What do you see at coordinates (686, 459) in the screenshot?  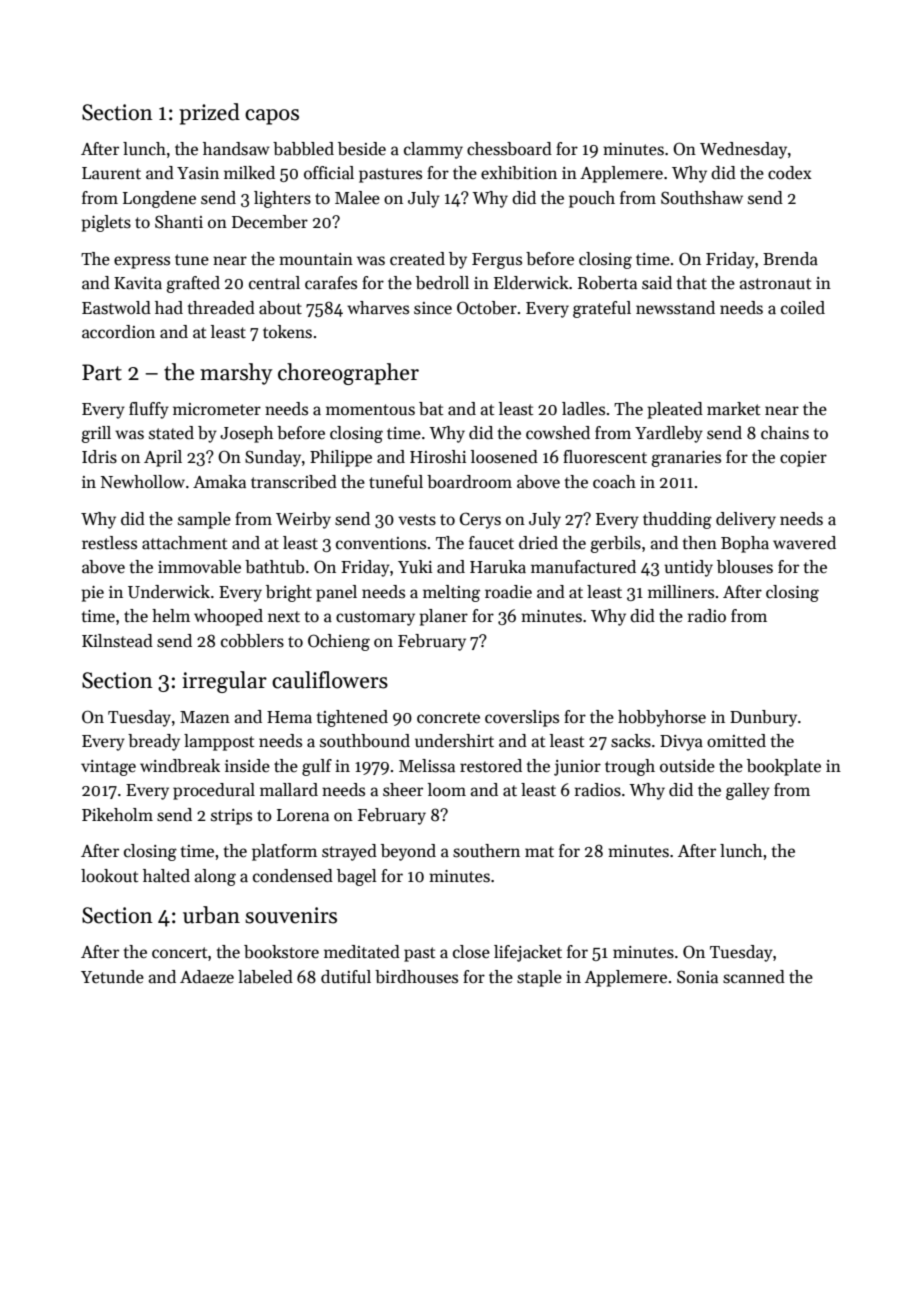 I see `granaries` at bounding box center [686, 459].
